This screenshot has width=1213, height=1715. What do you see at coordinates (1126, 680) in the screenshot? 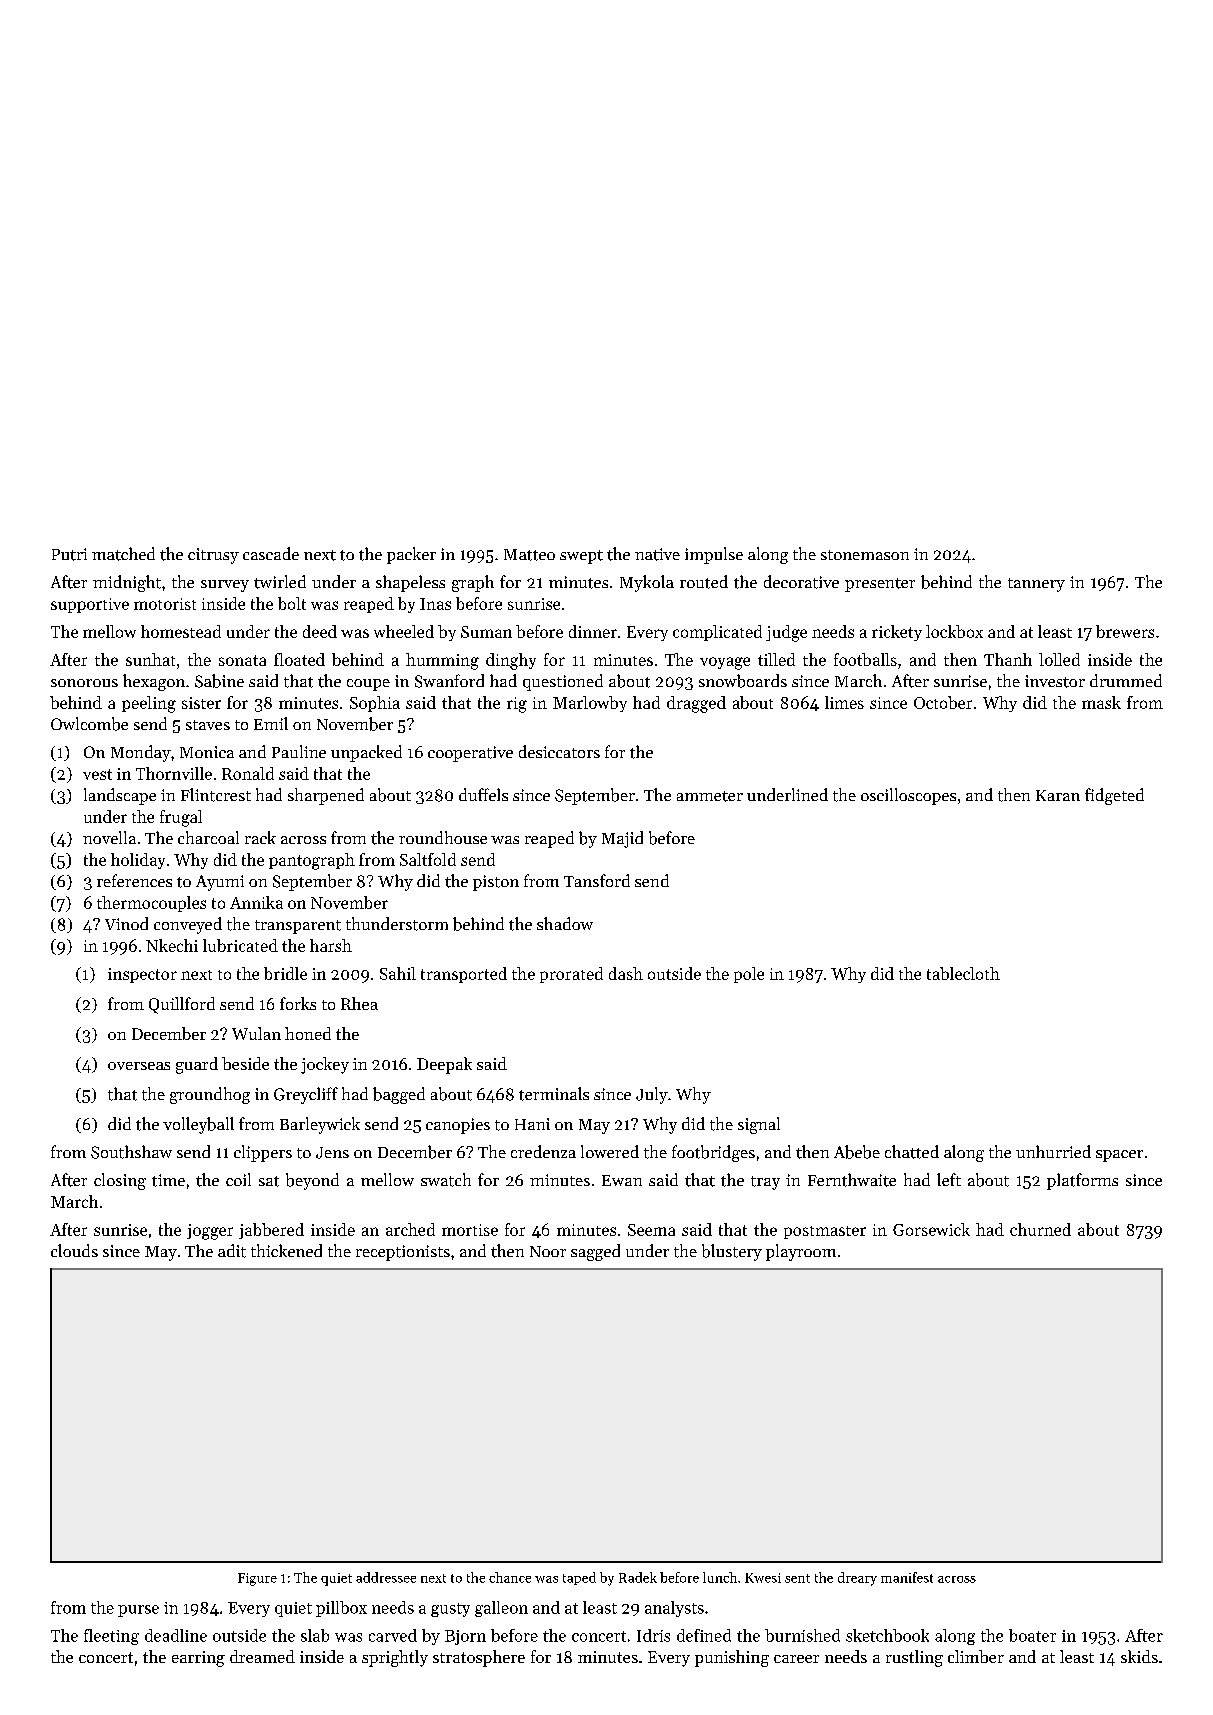
I see `drummed` at bounding box center [1126, 680].
